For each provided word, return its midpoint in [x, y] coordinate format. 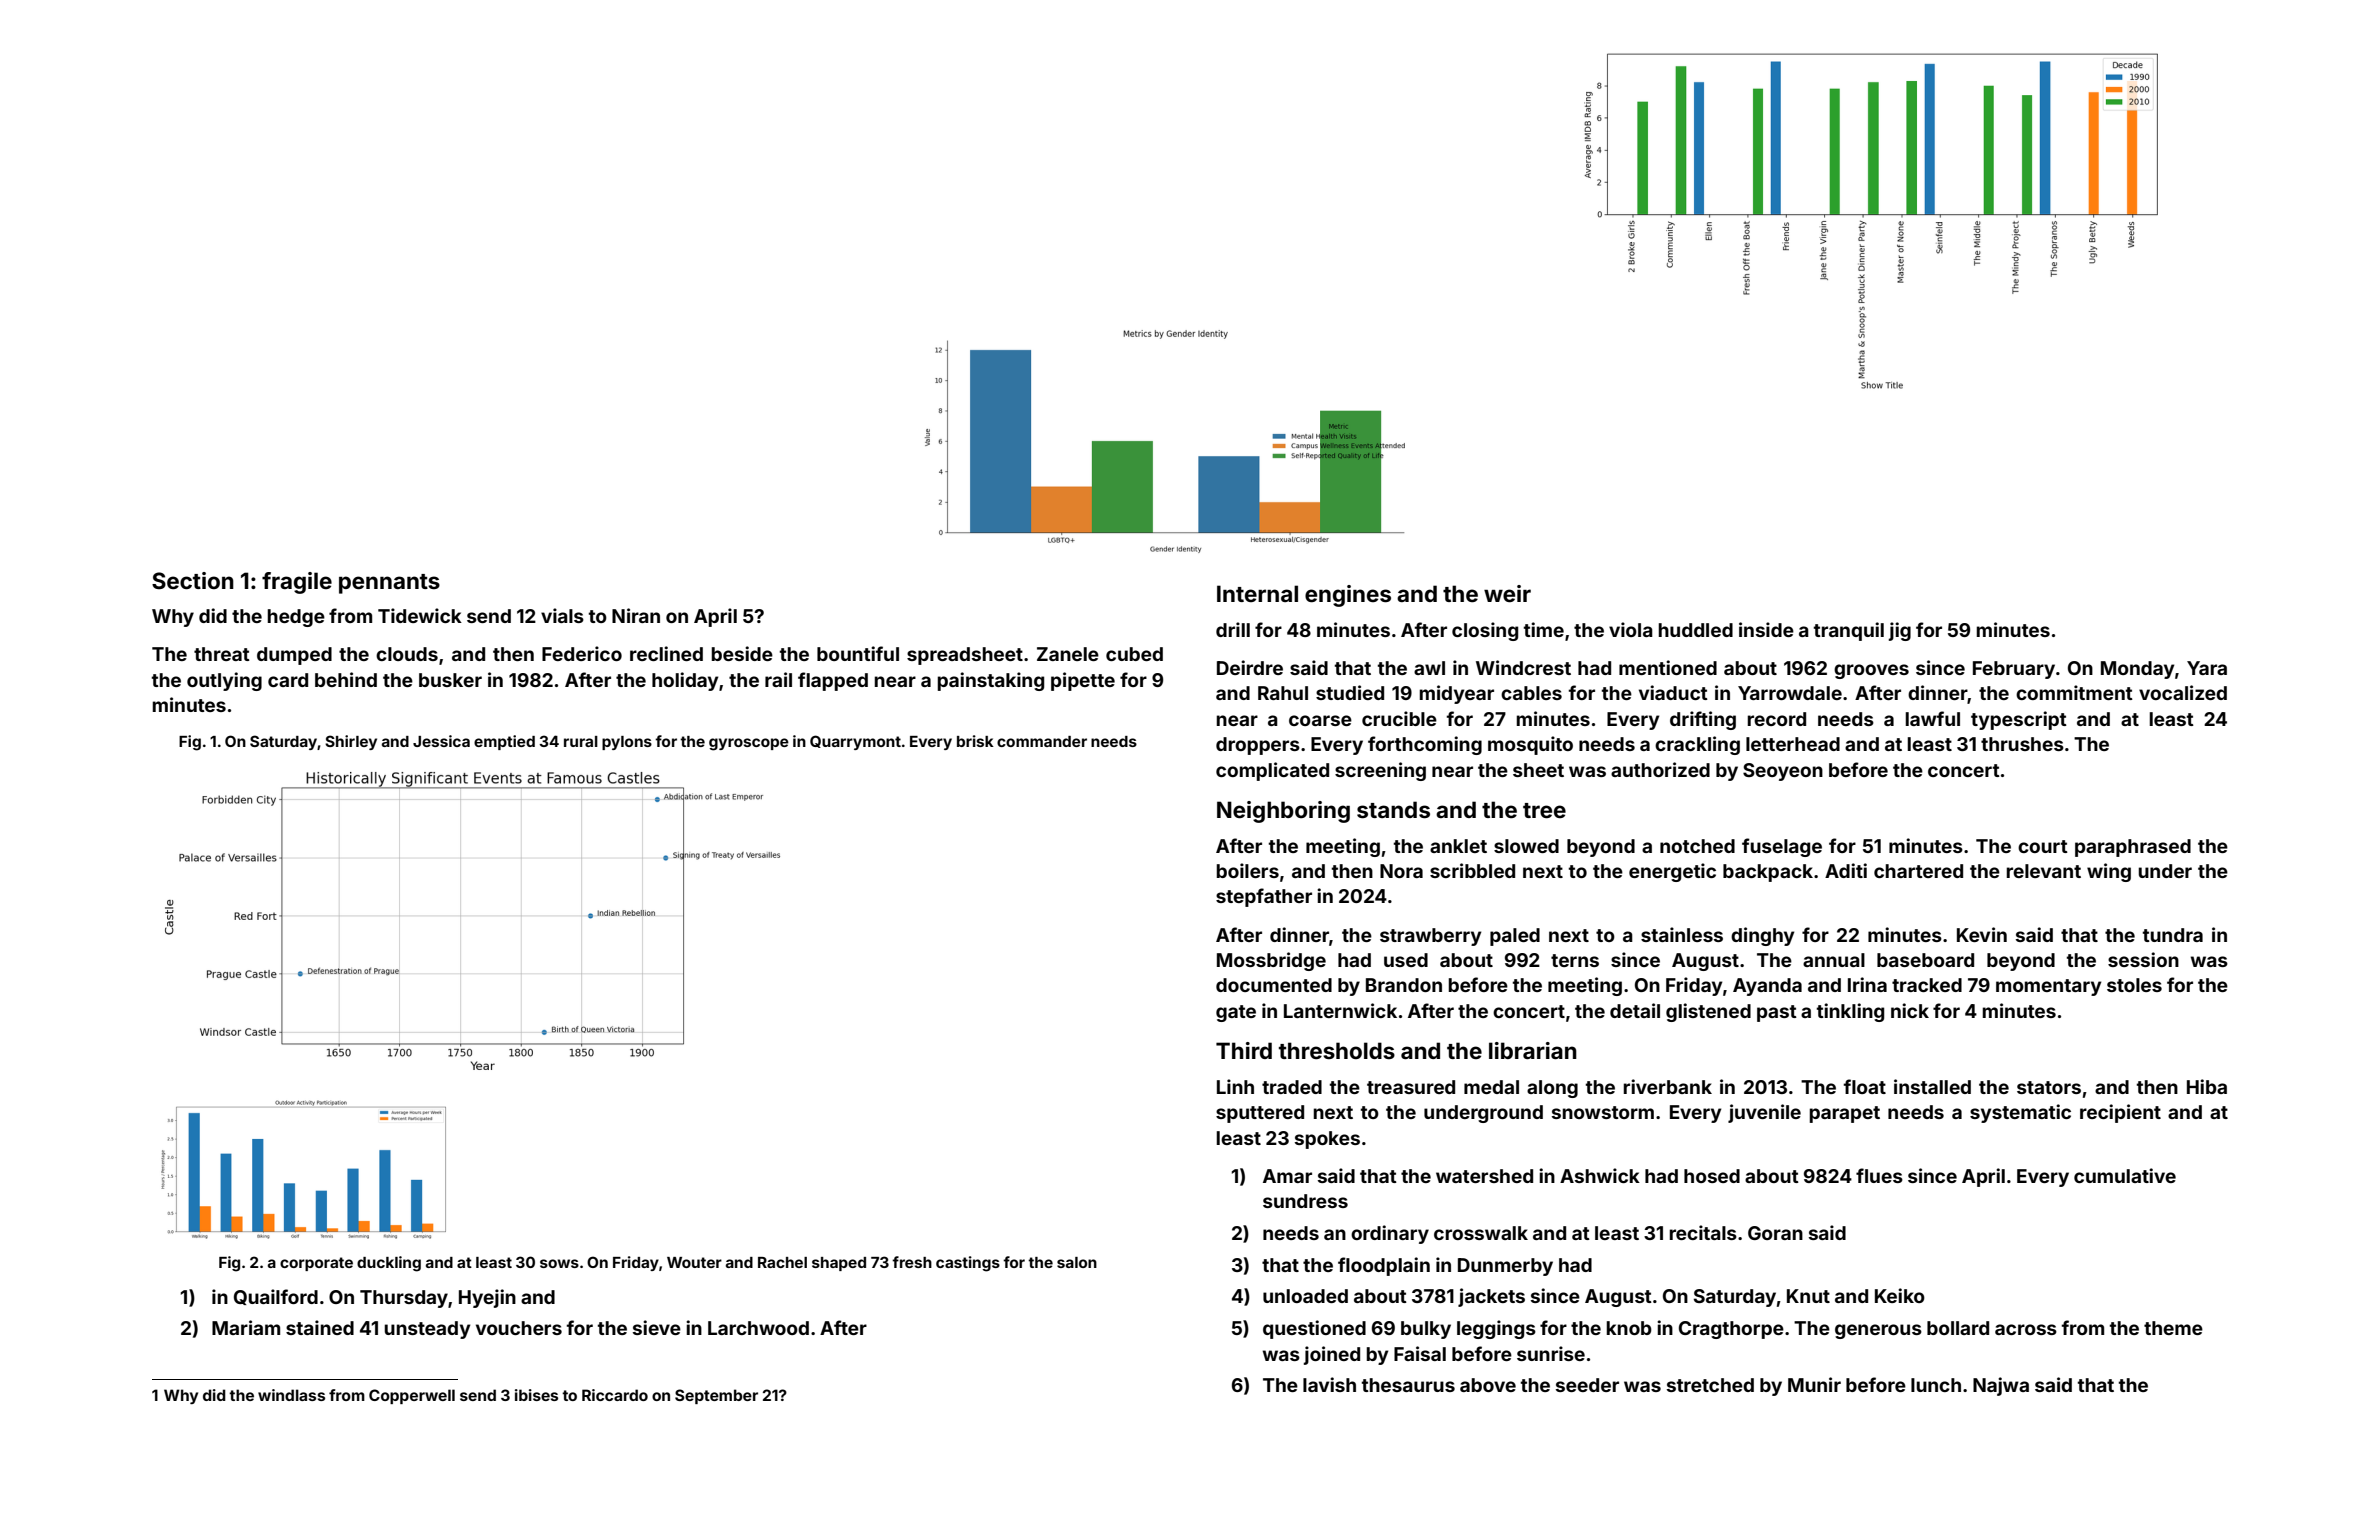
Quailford [276, 1297]
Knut [1808, 1296]
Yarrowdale [1790, 693]
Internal [1257, 593]
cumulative [2125, 1175]
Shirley [351, 742]
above [1488, 1385]
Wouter [694, 1262]
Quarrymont [855, 742]
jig [1900, 631]
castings [968, 1264]
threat [222, 654]
